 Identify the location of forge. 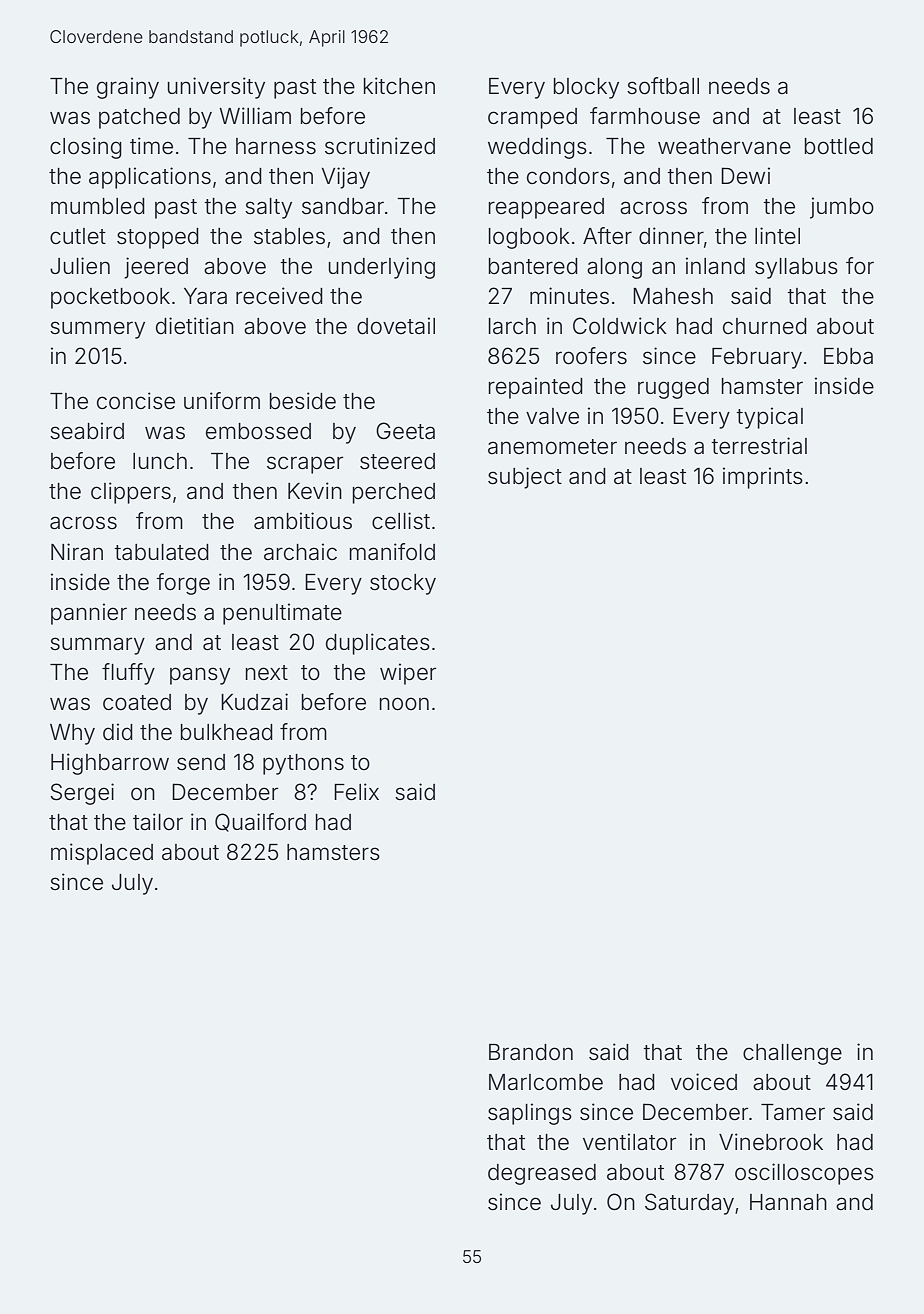
(183, 584).
